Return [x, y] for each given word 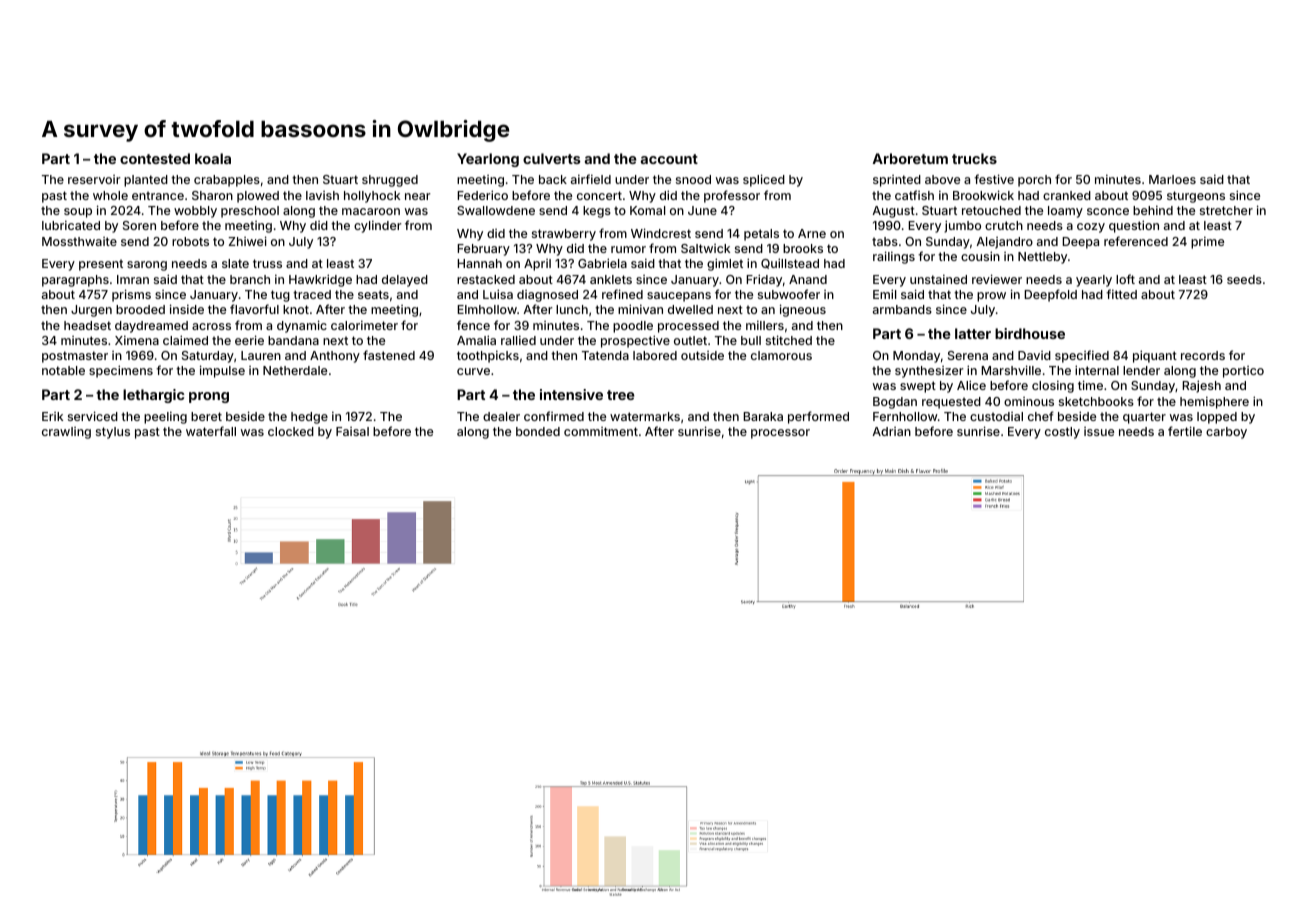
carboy [1226, 433]
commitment [601, 431]
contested [155, 158]
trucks [974, 158]
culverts [552, 158]
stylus [113, 433]
